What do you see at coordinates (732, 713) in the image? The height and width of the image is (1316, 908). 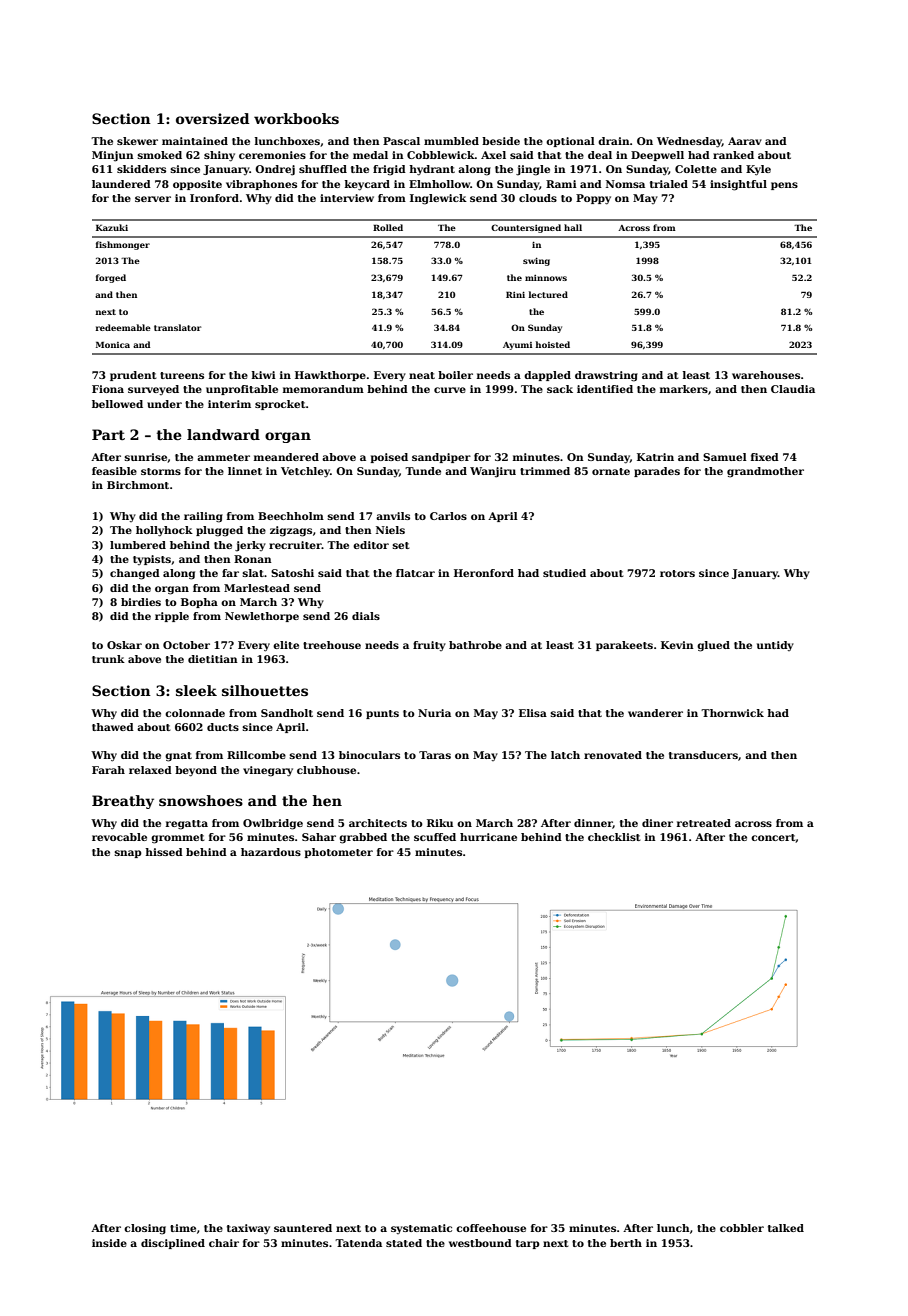 I see `Thornwick` at bounding box center [732, 713].
